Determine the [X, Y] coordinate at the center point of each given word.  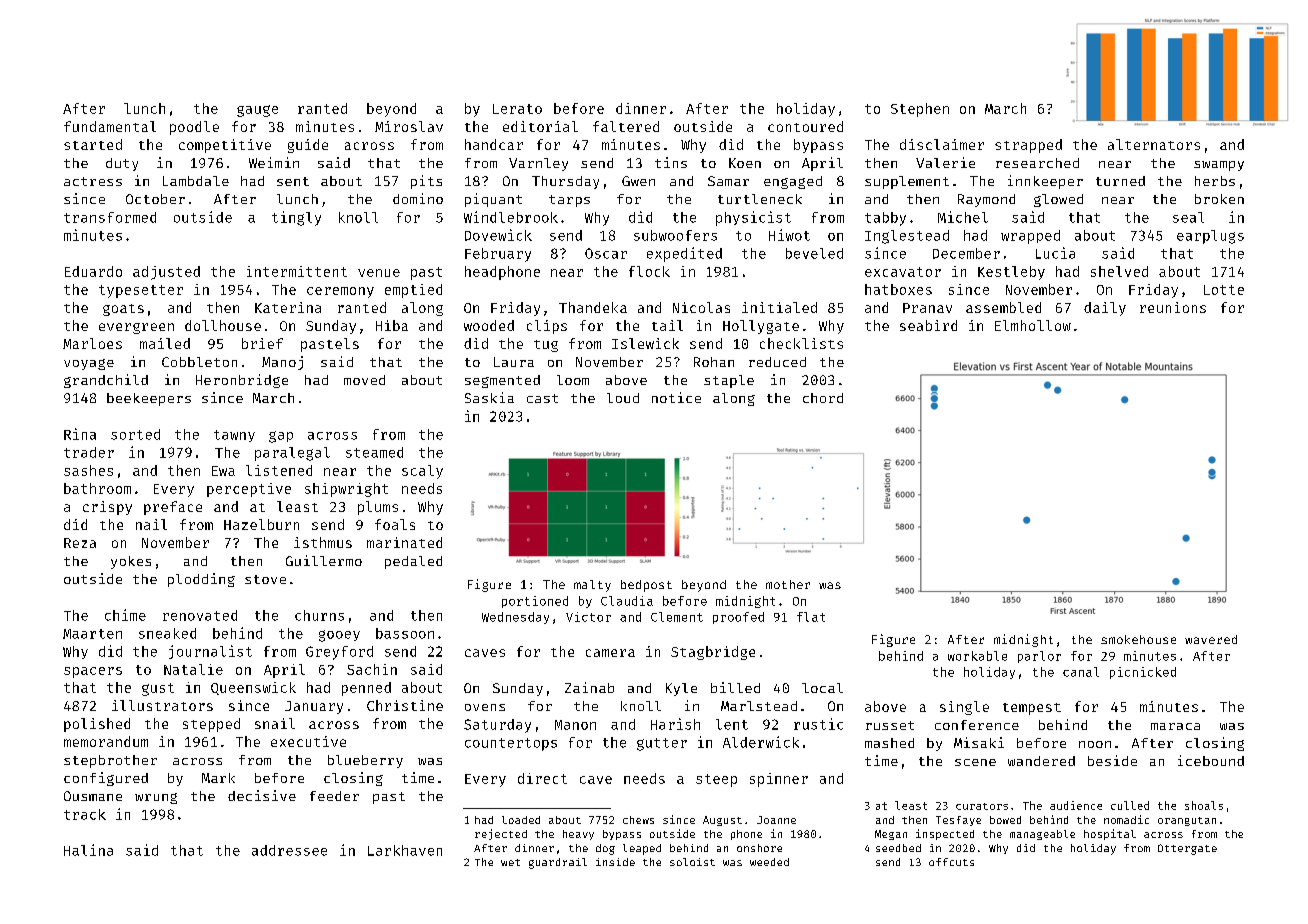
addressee [289, 850]
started [93, 144]
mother [788, 584]
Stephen [920, 110]
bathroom [97, 488]
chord [823, 398]
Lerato [517, 109]
